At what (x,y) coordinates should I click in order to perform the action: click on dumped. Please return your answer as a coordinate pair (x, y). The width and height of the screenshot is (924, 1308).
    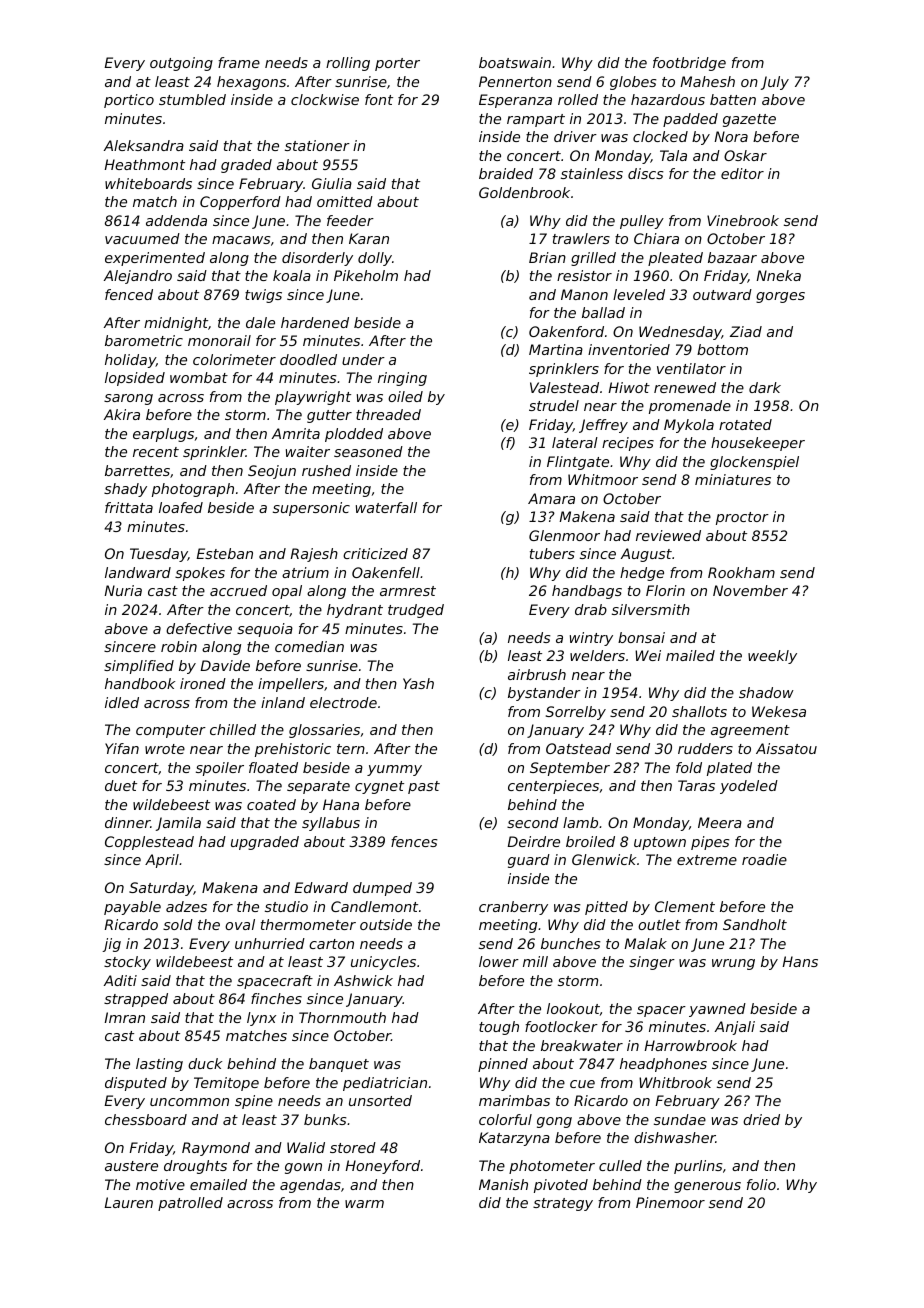
    Looking at the image, I should click on (382, 889).
